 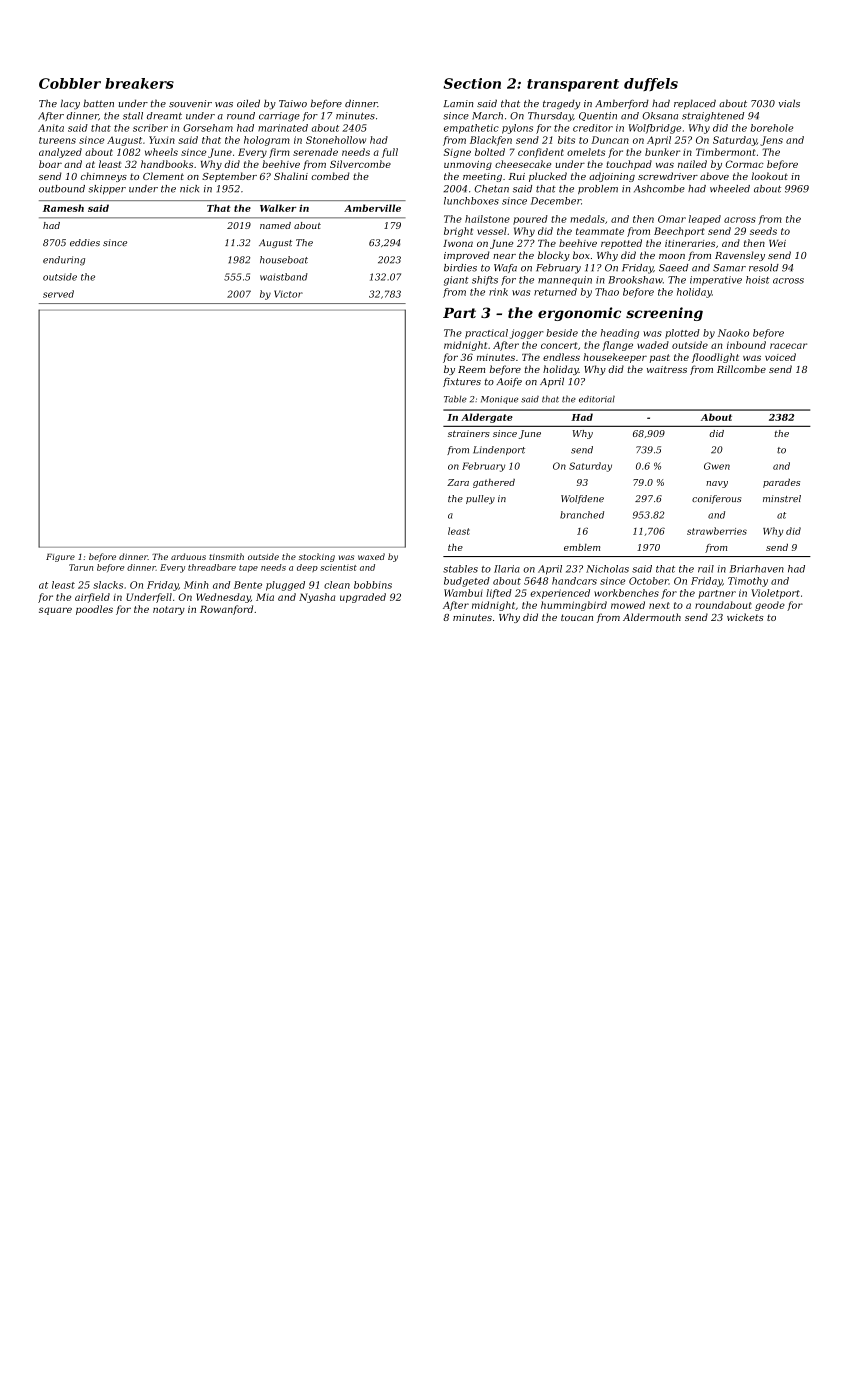 I want to click on duffels, so click(x=651, y=84).
